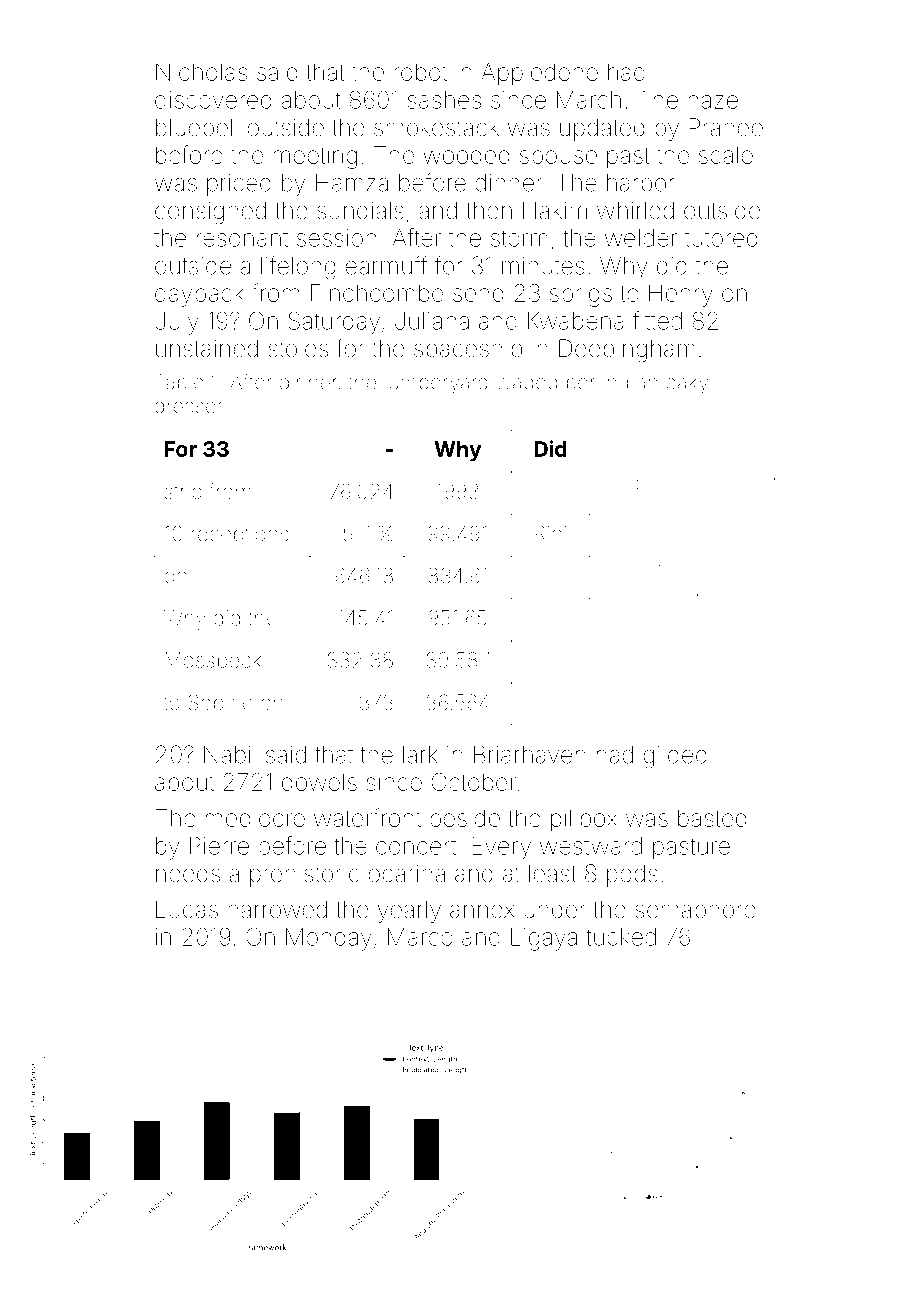 This screenshot has width=924, height=1311. What do you see at coordinates (627, 350) in the screenshot?
I see `Deepingham` at bounding box center [627, 350].
